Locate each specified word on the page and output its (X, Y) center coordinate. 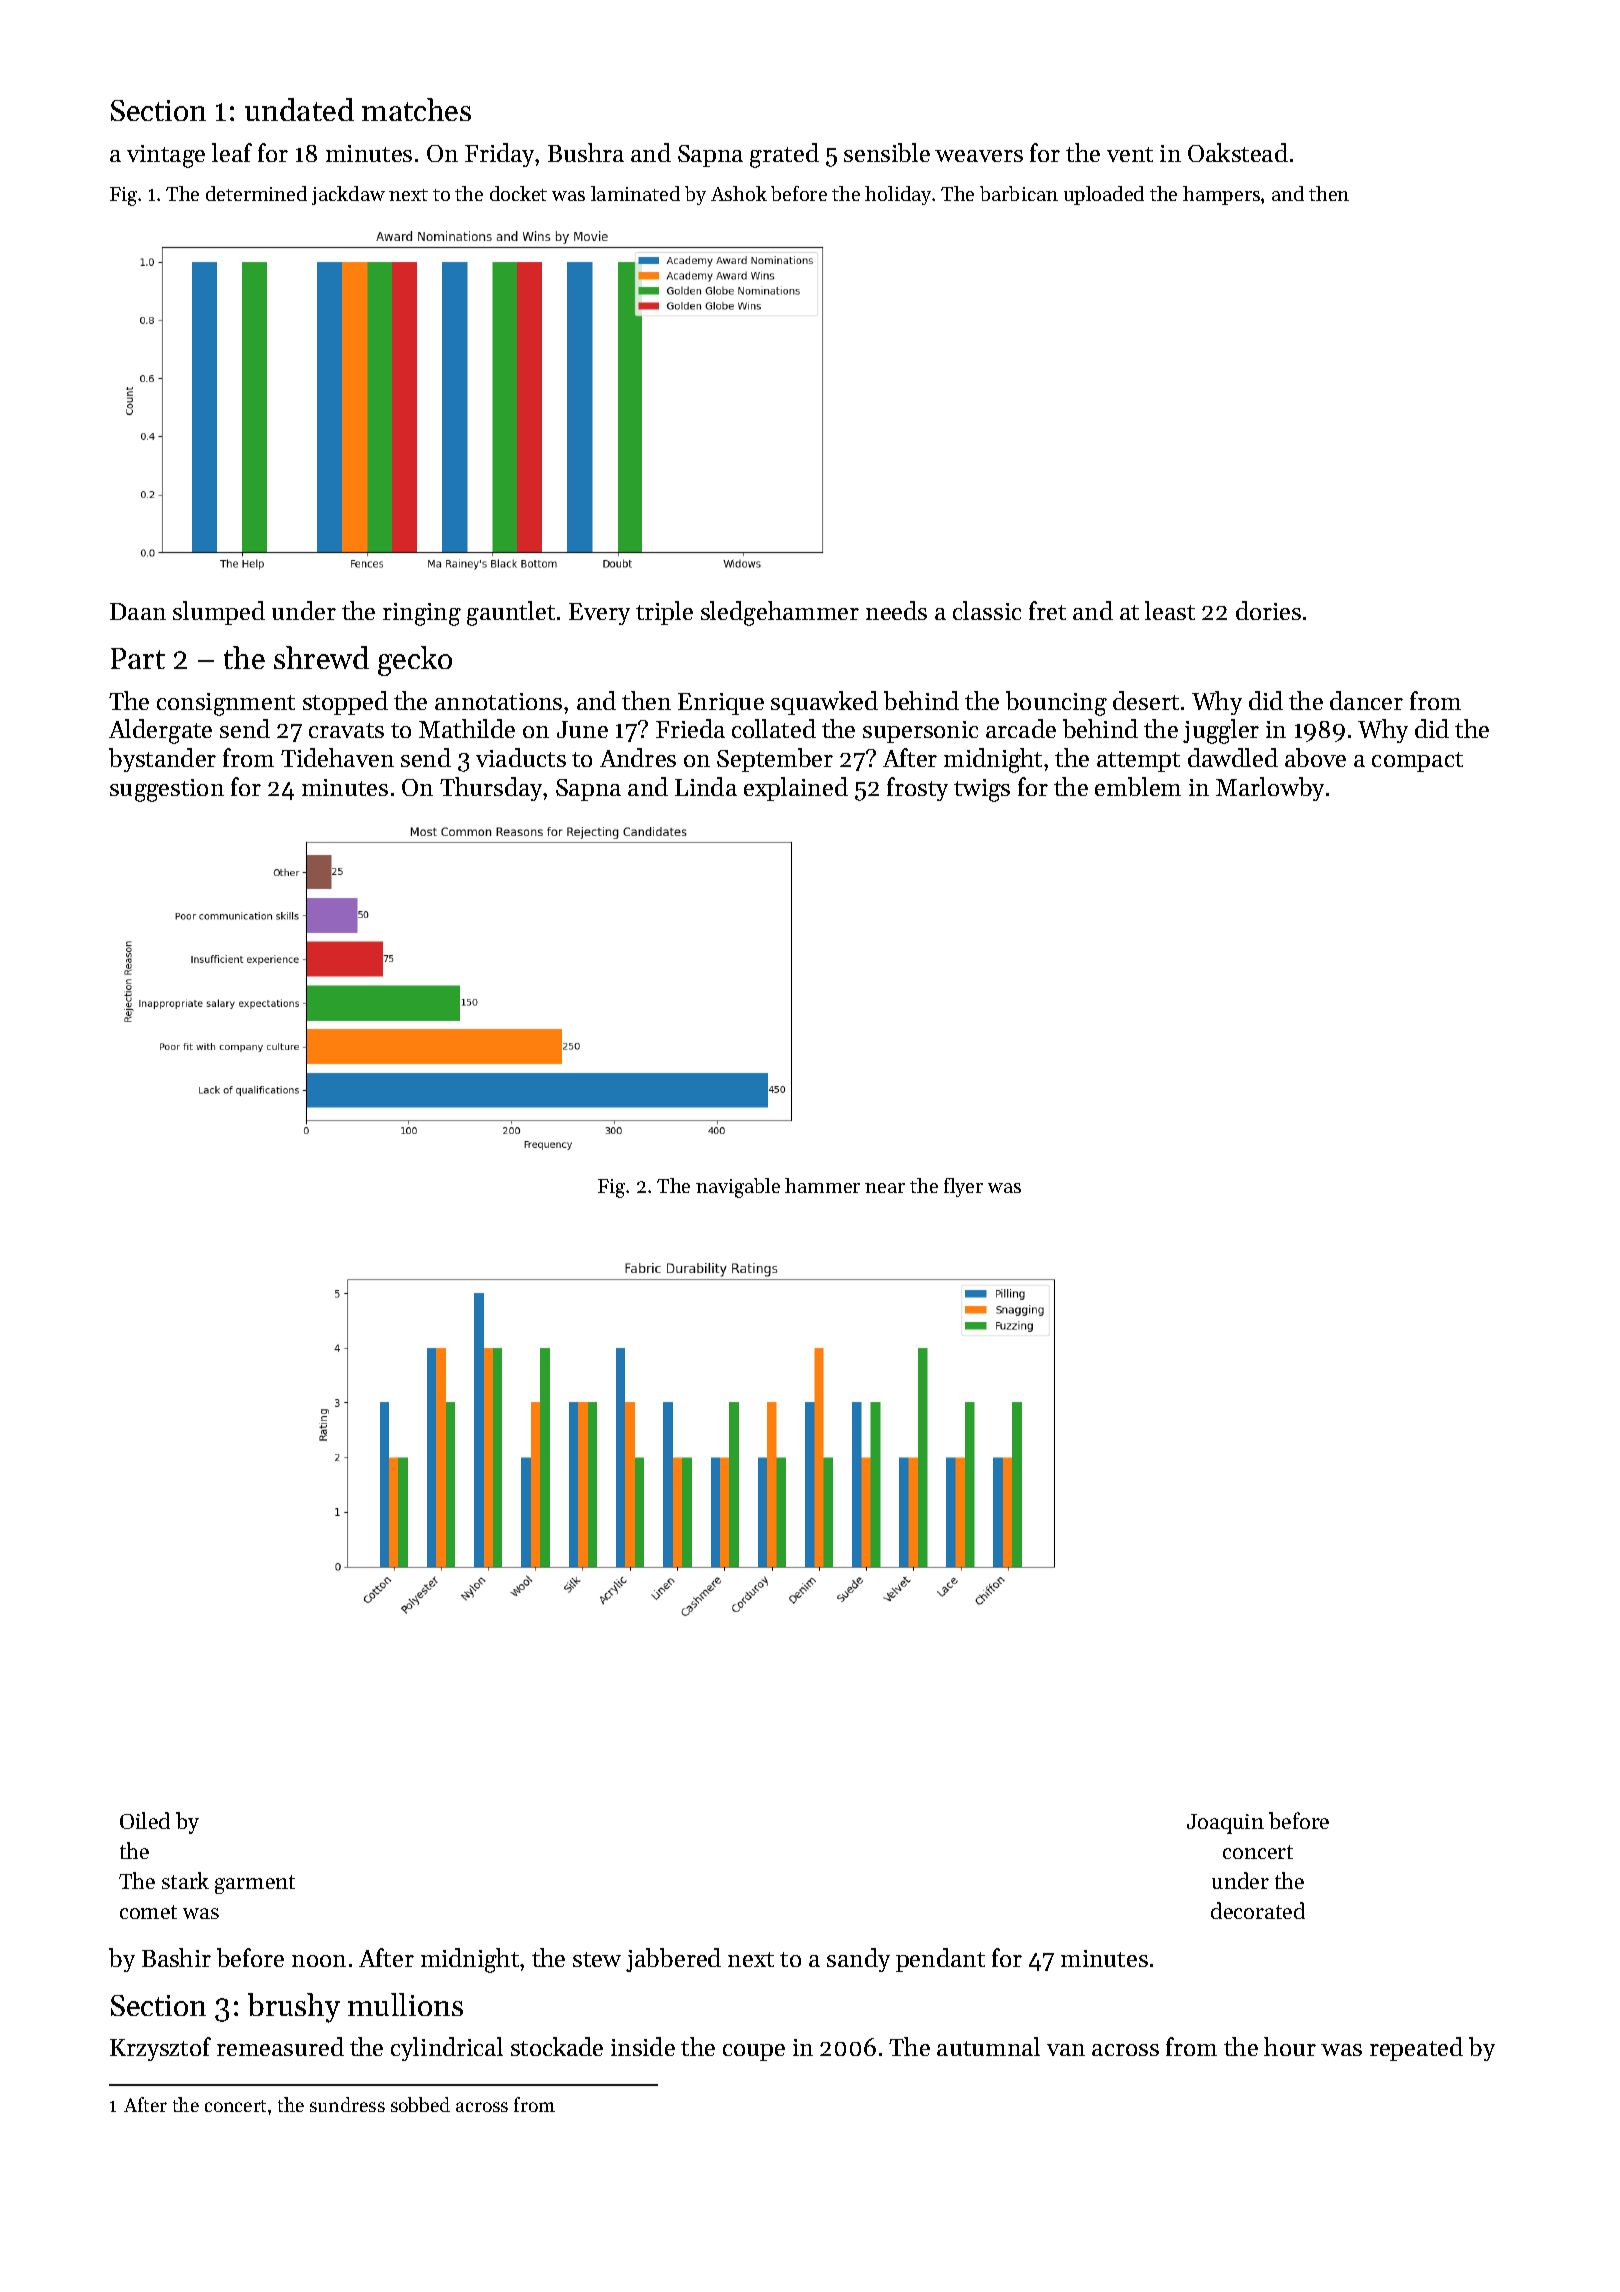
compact (1417, 762)
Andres (638, 757)
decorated (1258, 1910)
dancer (1366, 700)
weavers (979, 156)
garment (255, 1884)
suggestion (167, 790)
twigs (982, 790)
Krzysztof (160, 2049)
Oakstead (1238, 152)
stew (597, 1959)
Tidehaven (337, 757)
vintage (166, 156)
